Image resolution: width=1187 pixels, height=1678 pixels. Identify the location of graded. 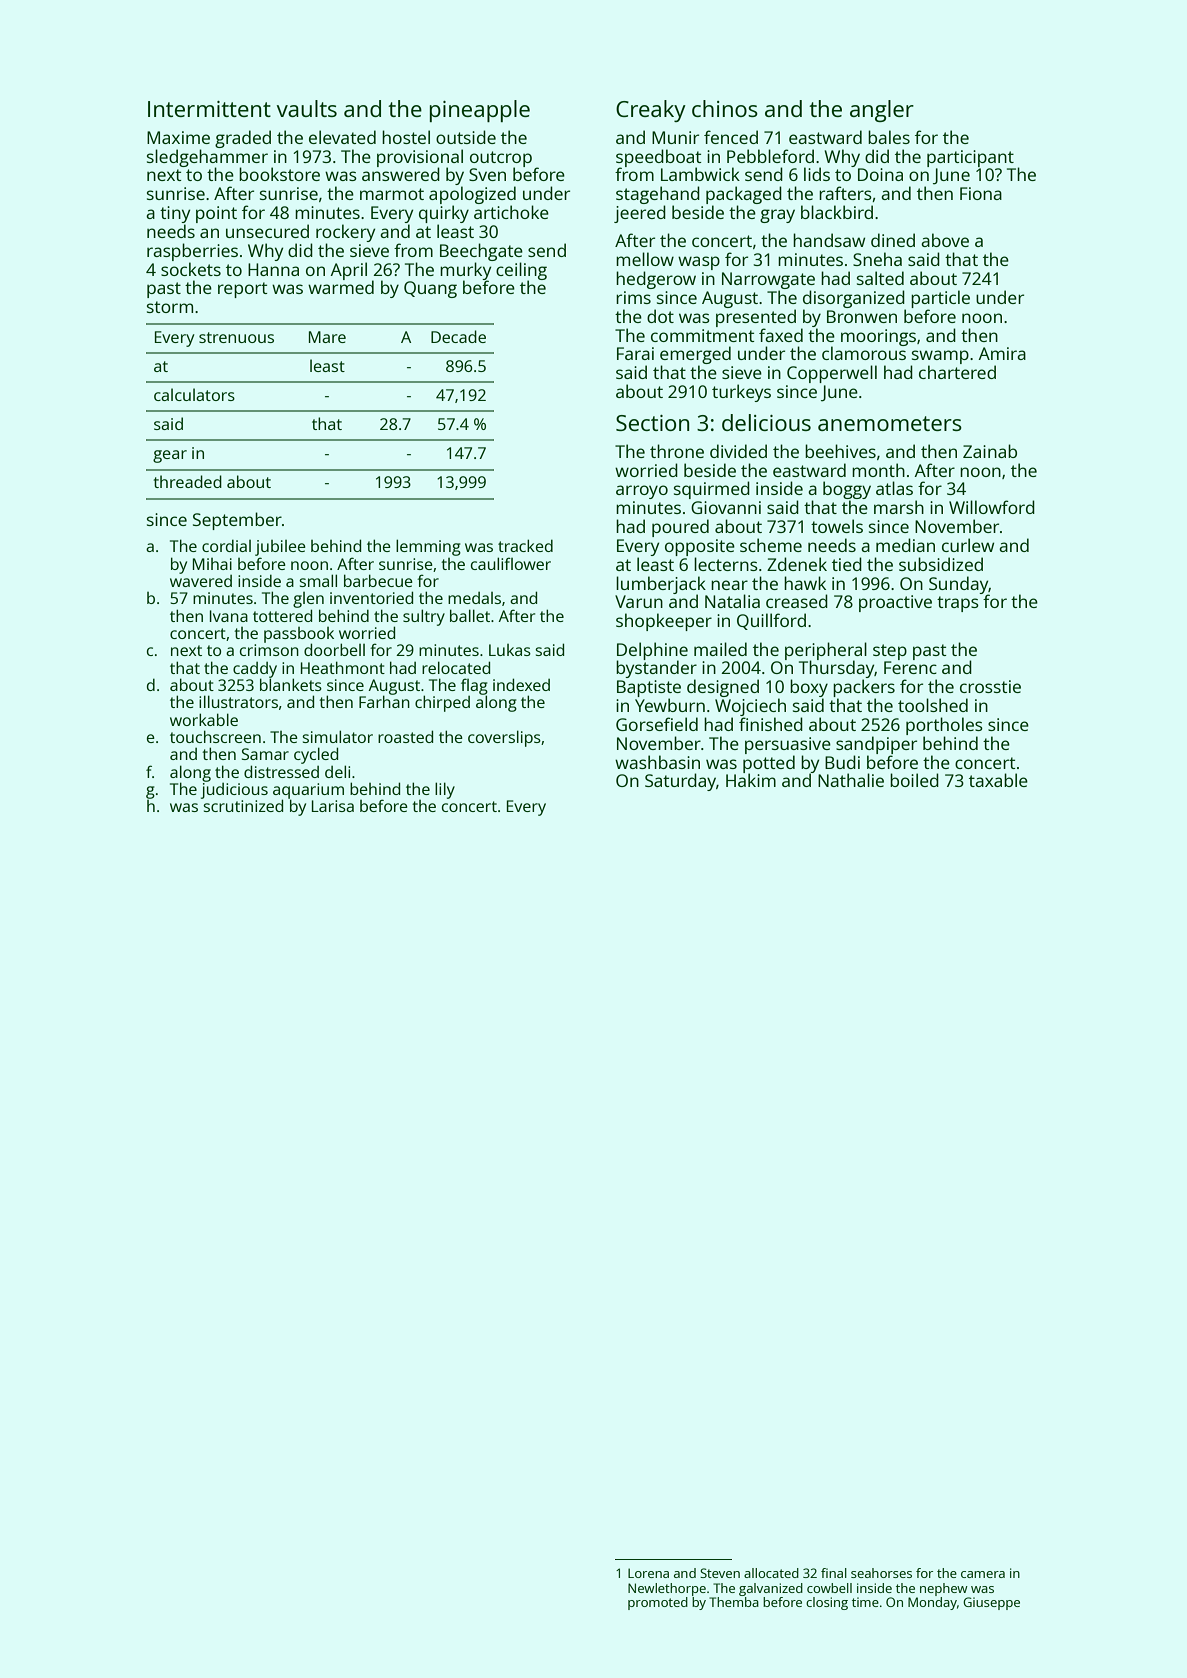
(243, 139).
